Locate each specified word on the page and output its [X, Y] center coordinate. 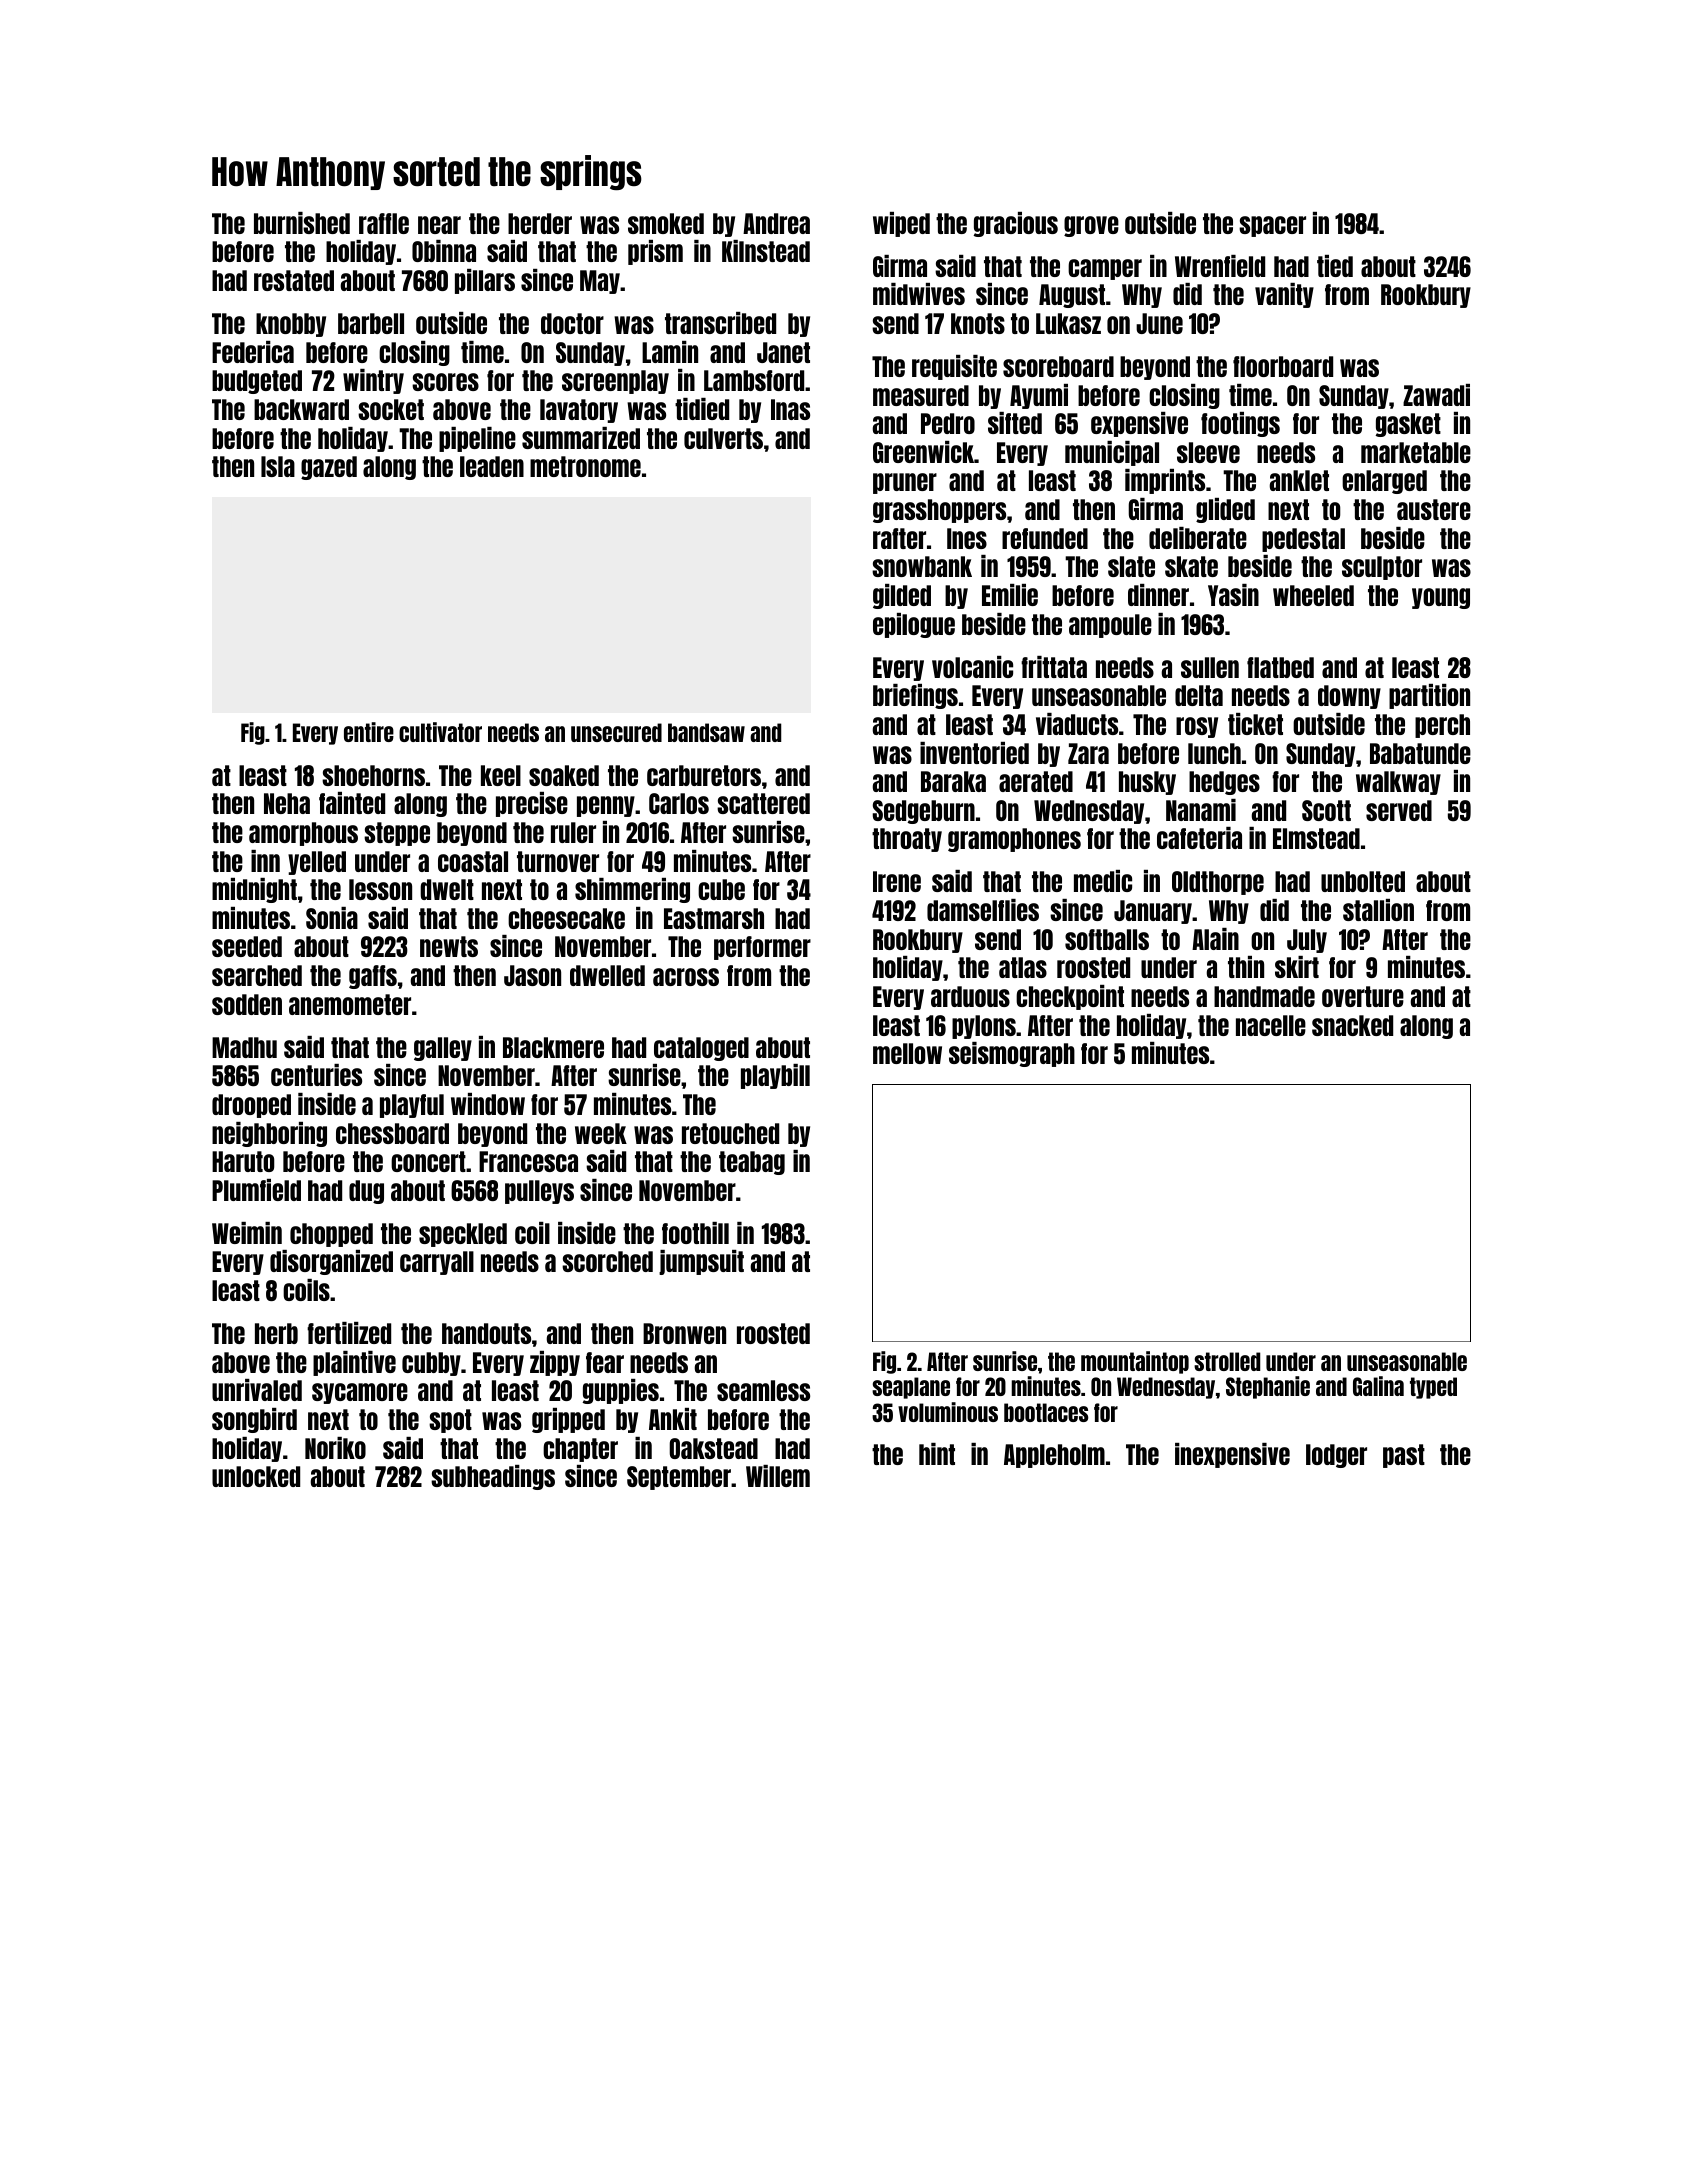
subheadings [493, 1477]
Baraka [953, 781]
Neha [287, 803]
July [1307, 941]
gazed [329, 468]
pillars [485, 281]
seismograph [1012, 1054]
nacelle [1271, 1025]
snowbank [922, 566]
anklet [1299, 480]
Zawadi [1436, 395]
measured [921, 395]
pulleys [539, 1192]
